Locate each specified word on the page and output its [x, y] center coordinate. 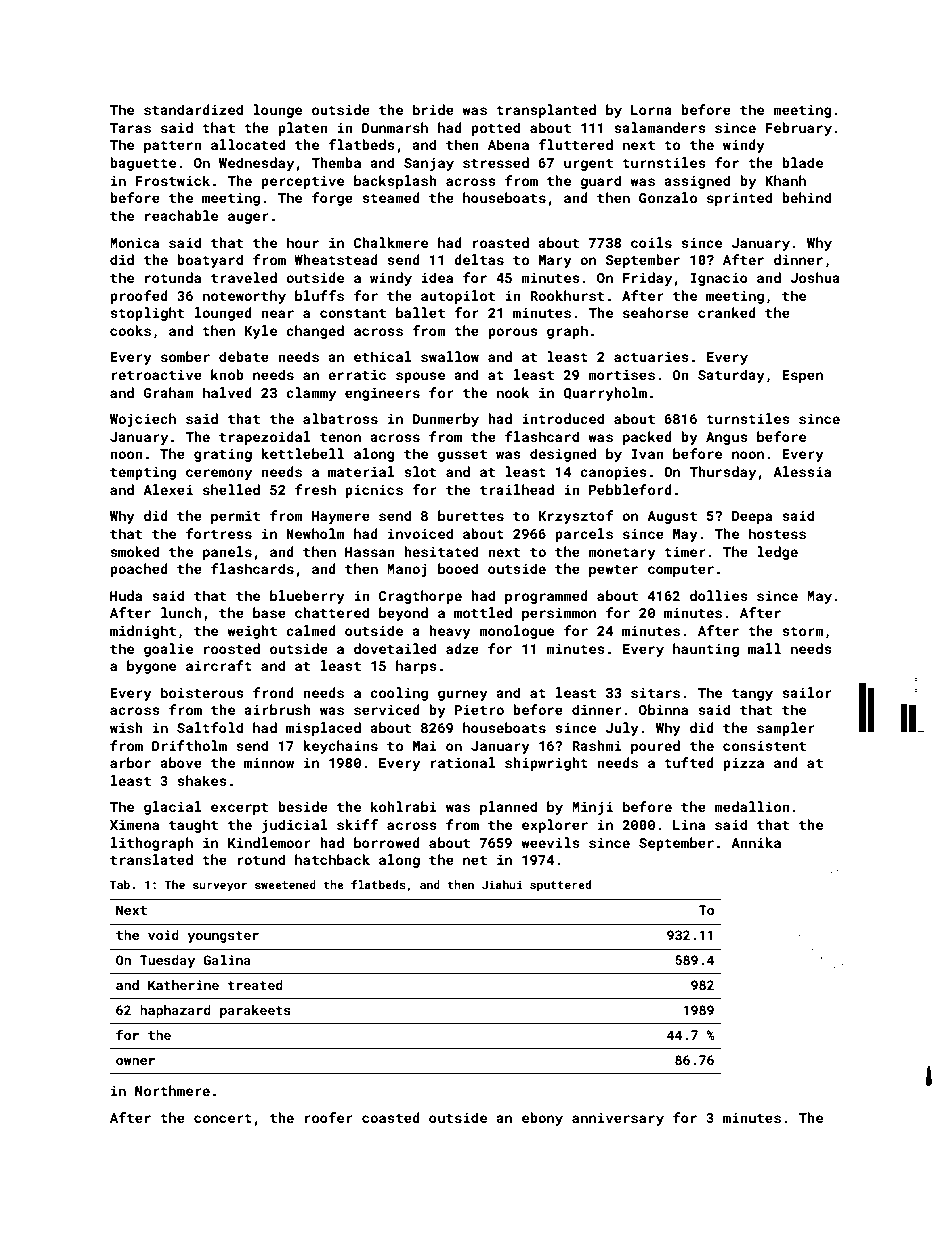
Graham [169, 392]
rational [463, 762]
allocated [248, 144]
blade [802, 162]
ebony [542, 1119]
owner [135, 1061]
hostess [777, 533]
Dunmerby [446, 420]
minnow [269, 763]
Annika [756, 842]
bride [433, 109]
